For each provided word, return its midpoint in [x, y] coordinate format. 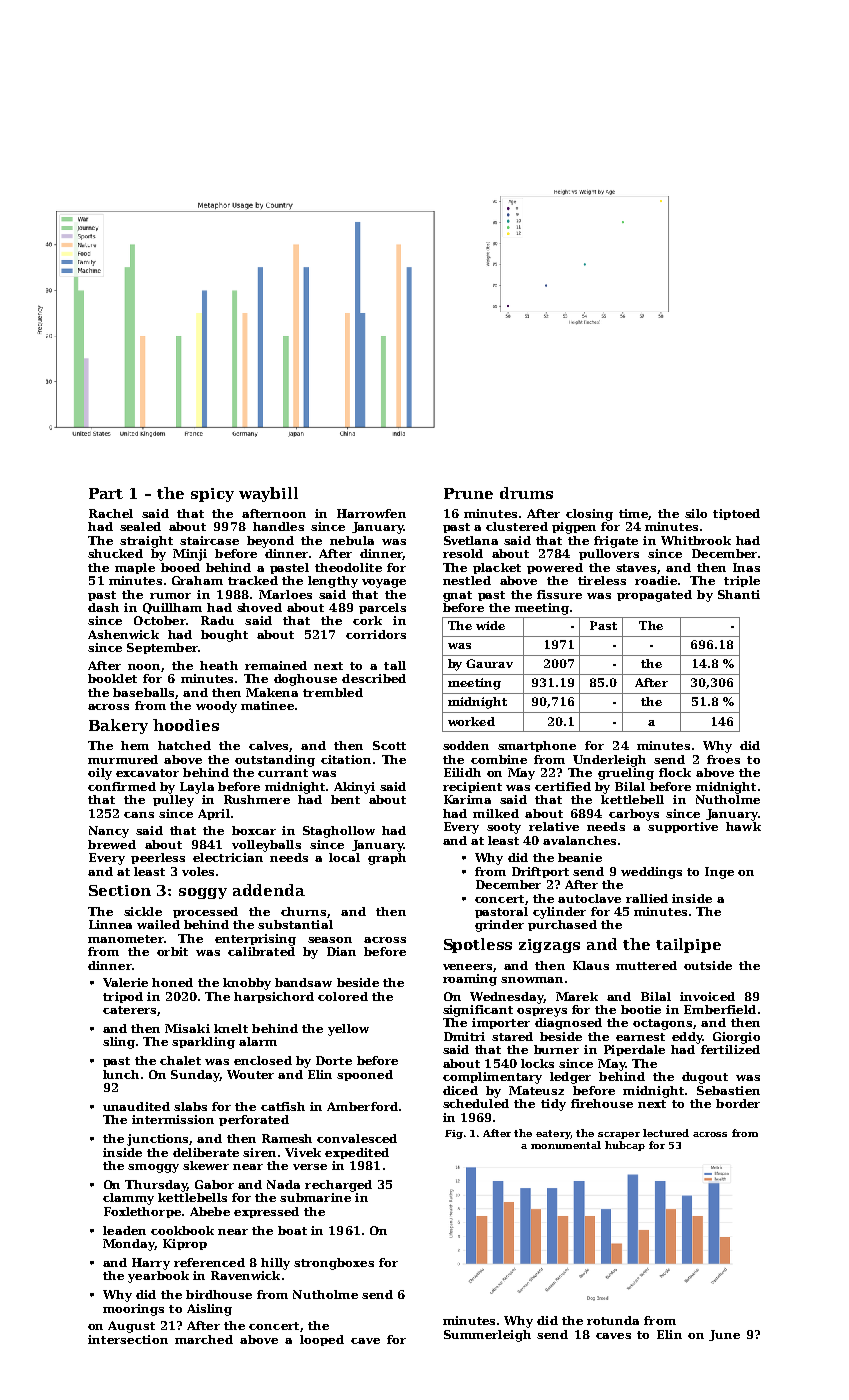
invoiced [707, 996]
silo [696, 513]
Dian [341, 951]
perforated [254, 1120]
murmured [123, 759]
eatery [553, 1134]
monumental [566, 1145]
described [374, 678]
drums [526, 493]
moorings [133, 1310]
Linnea [110, 924]
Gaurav [489, 663]
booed [180, 567]
